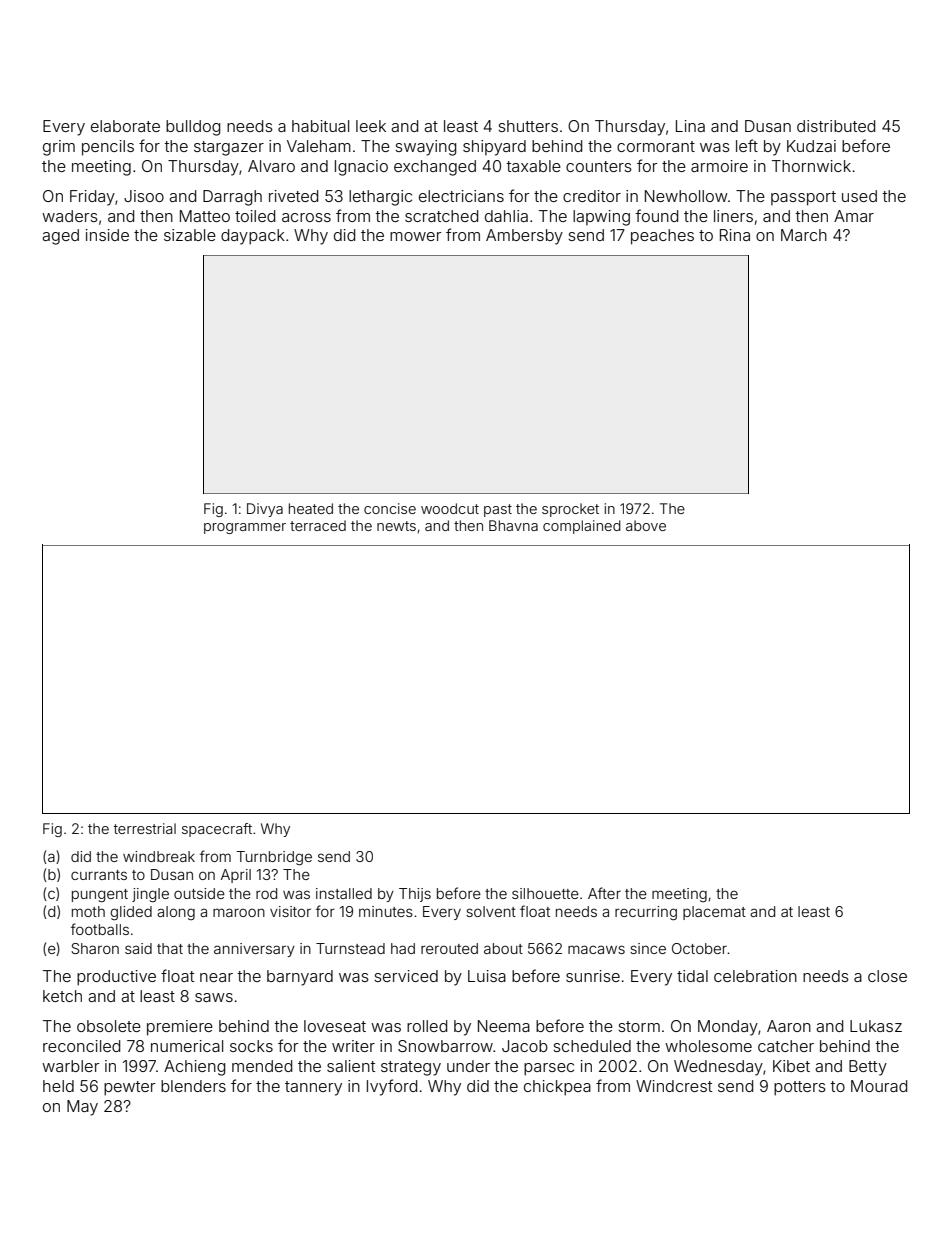 Image resolution: width=952 pixels, height=1233 pixels. What do you see at coordinates (593, 976) in the screenshot?
I see `sunrise` at bounding box center [593, 976].
